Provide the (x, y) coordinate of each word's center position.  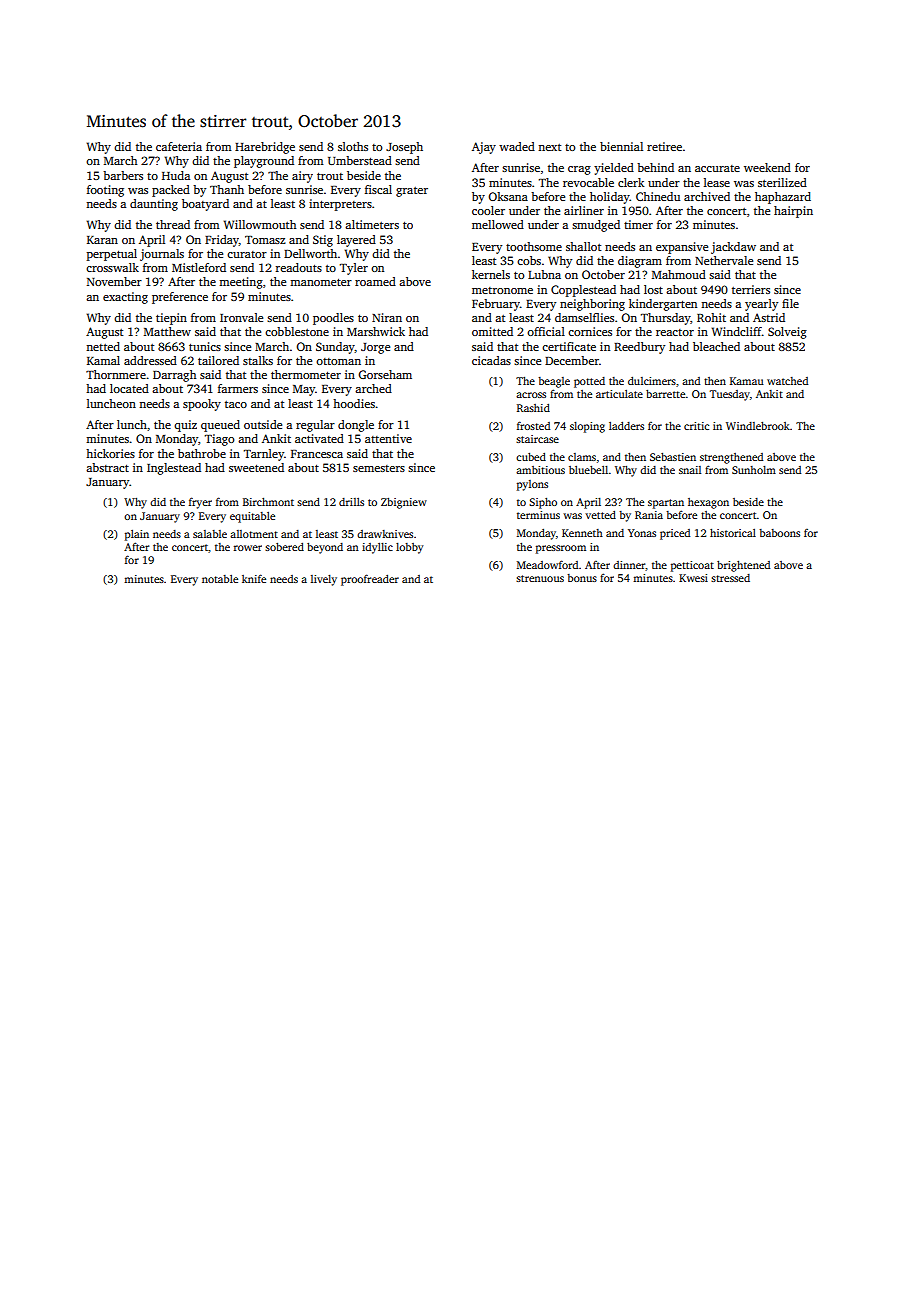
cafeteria (179, 146)
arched (373, 388)
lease (717, 182)
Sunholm (754, 470)
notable (220, 579)
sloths (353, 146)
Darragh (174, 376)
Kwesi (693, 578)
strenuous (540, 578)
